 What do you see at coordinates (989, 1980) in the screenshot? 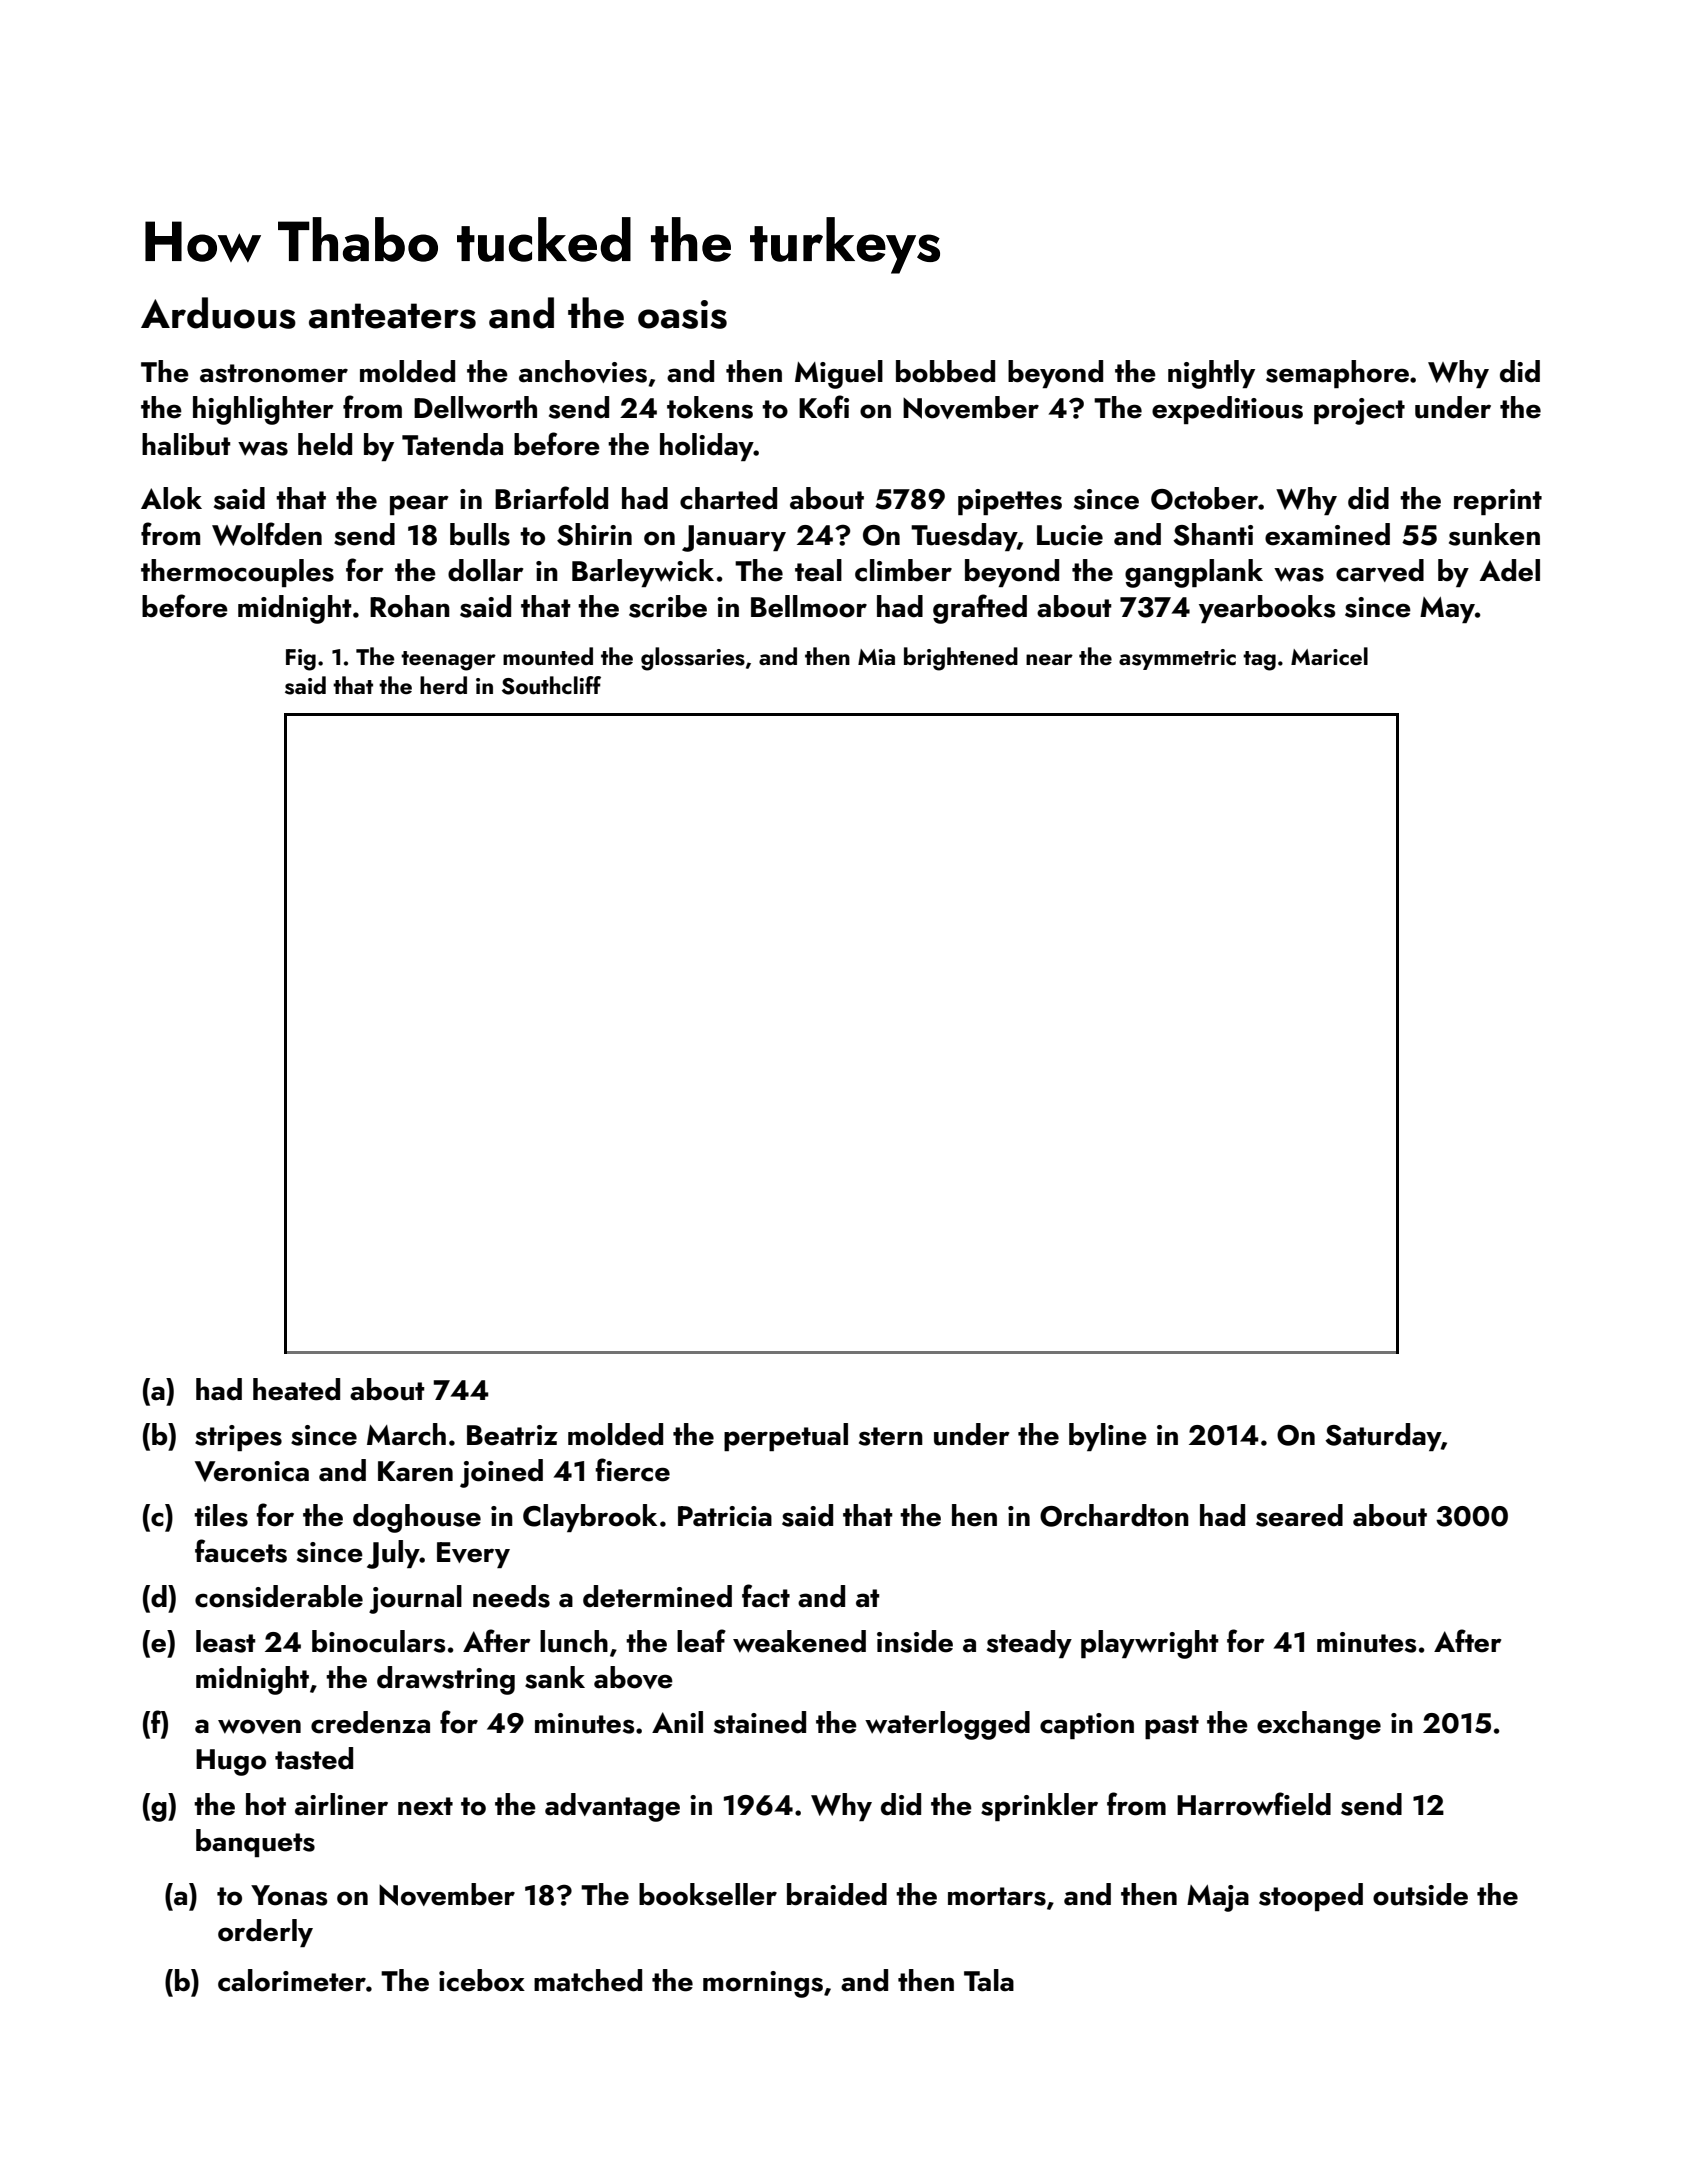
I see `Tala` at bounding box center [989, 1980].
